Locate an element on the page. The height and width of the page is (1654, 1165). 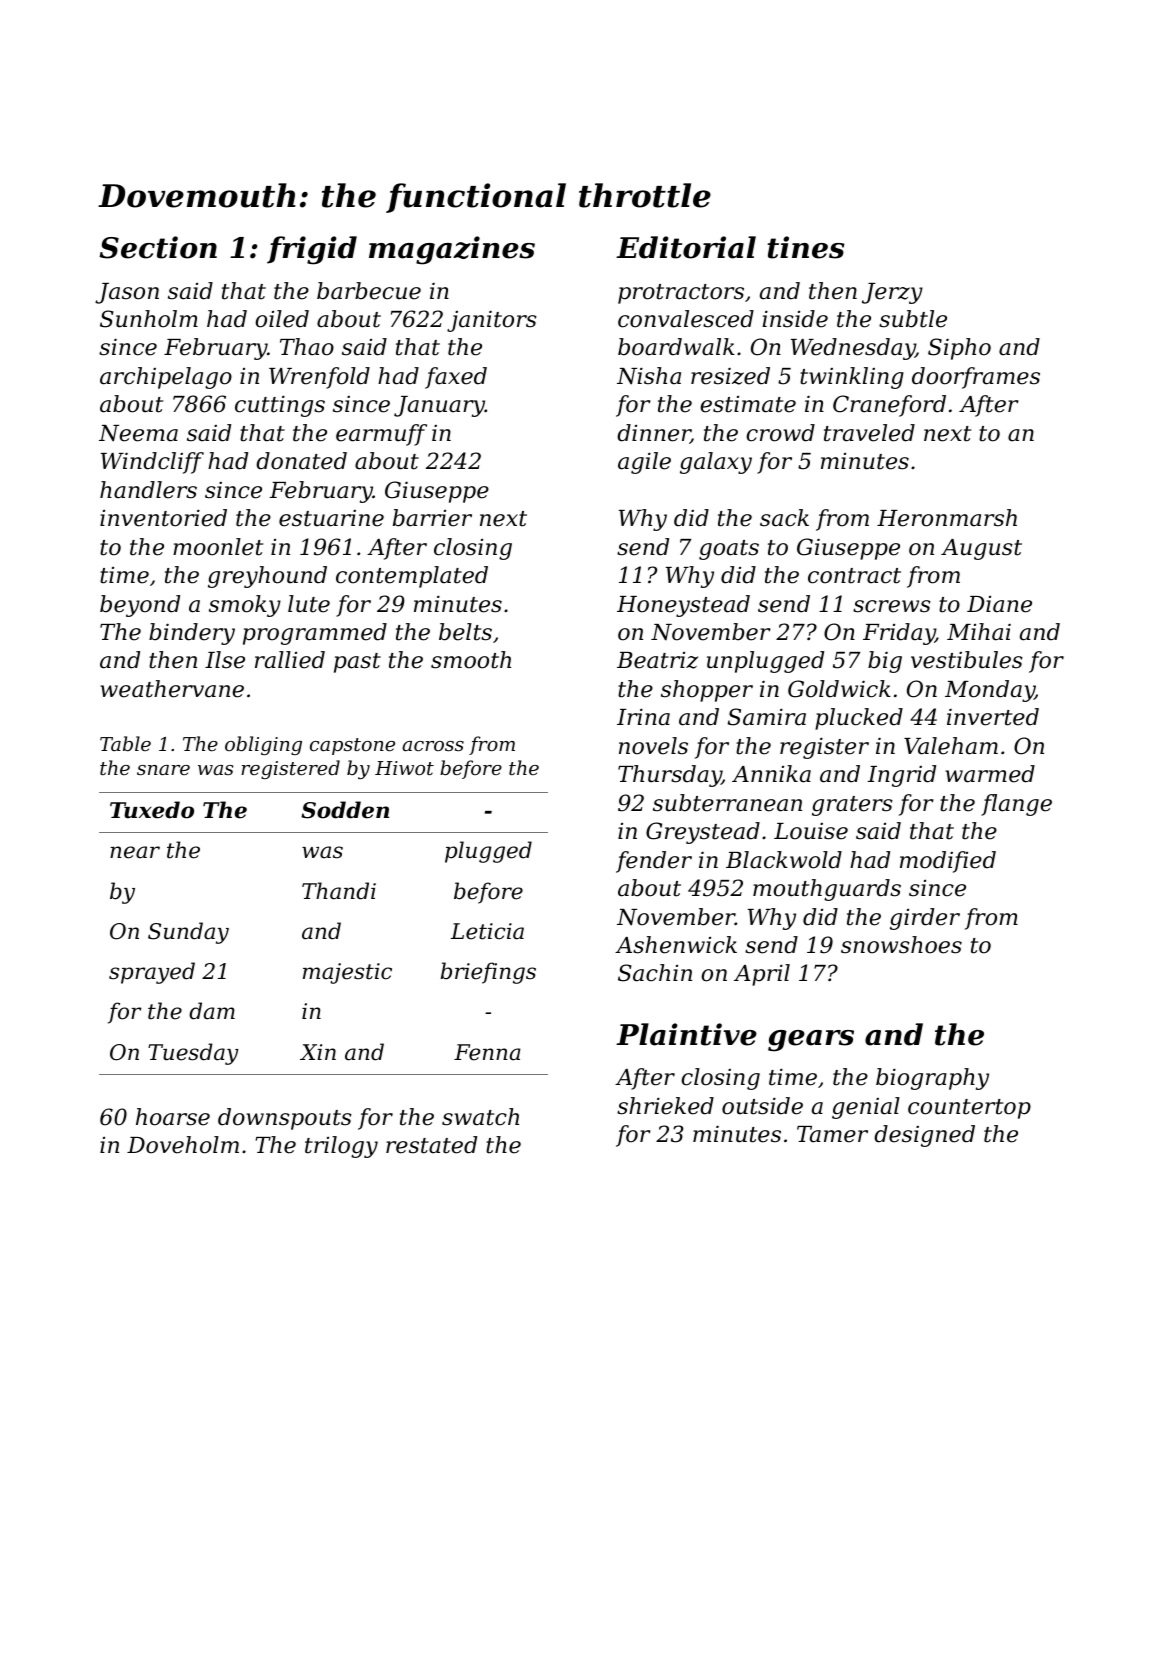
Section is located at coordinates (158, 247).
